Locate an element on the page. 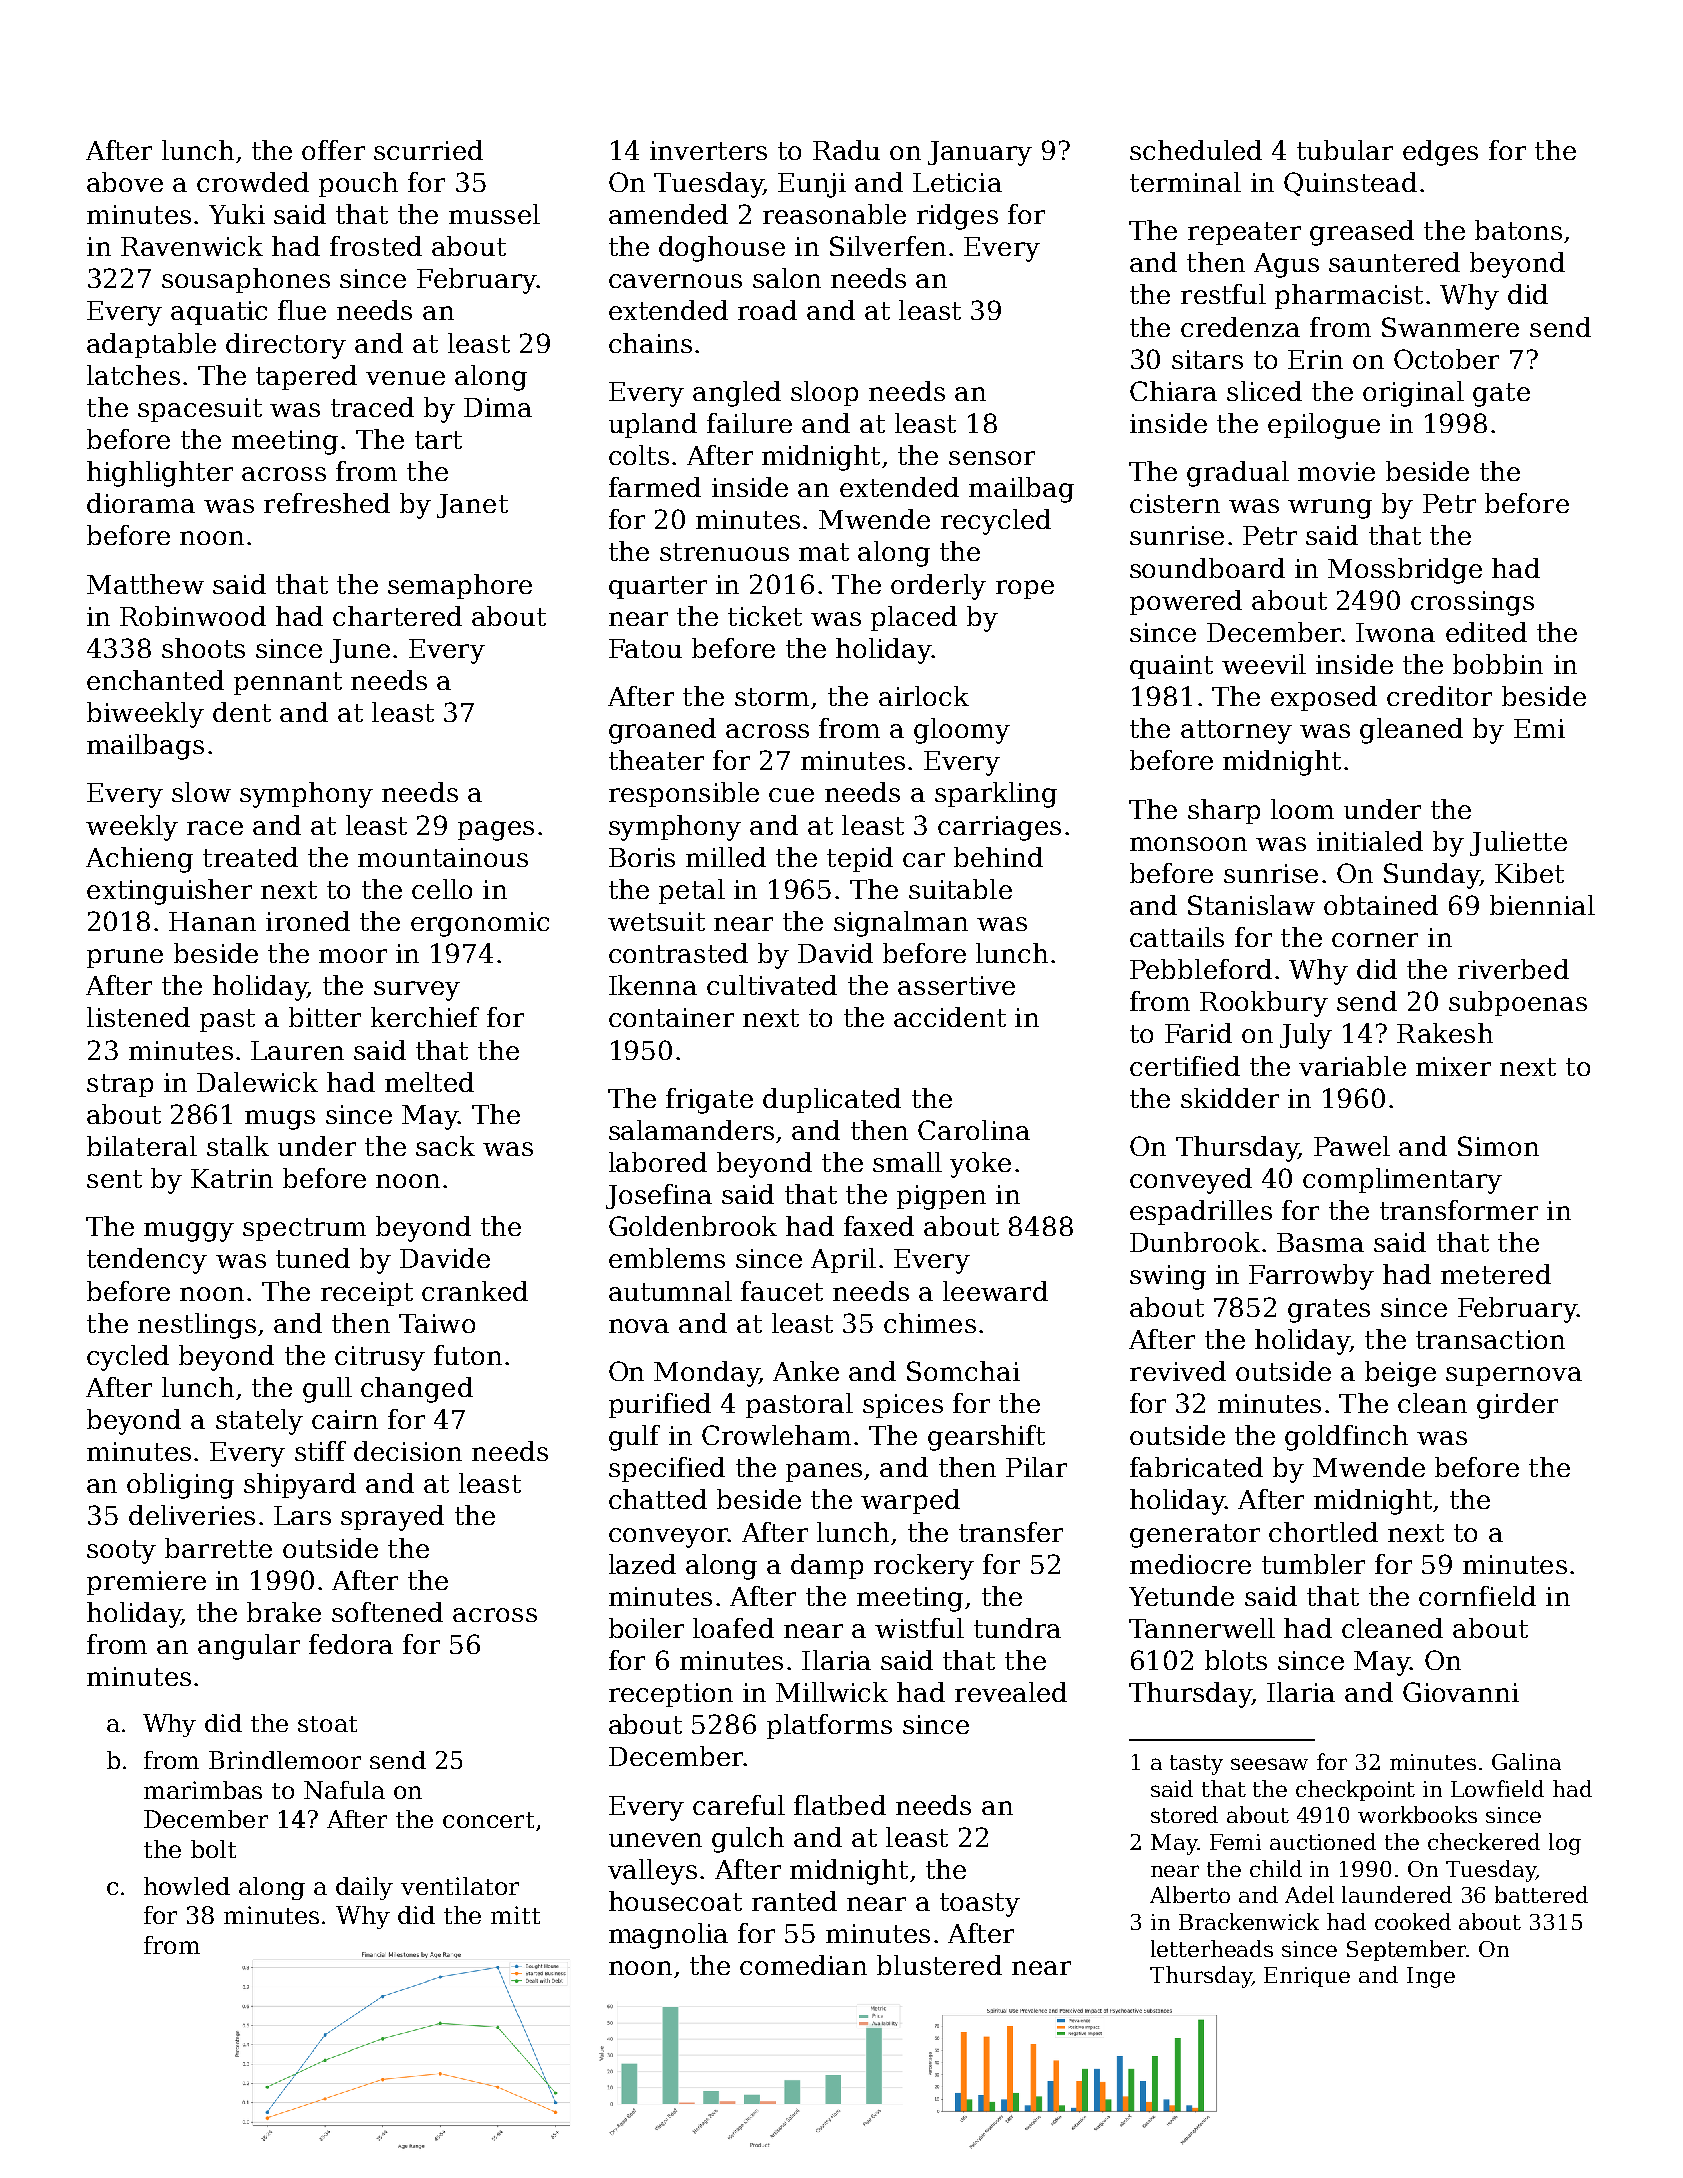 The image size is (1683, 2178). chortled is located at coordinates (1323, 1532).
